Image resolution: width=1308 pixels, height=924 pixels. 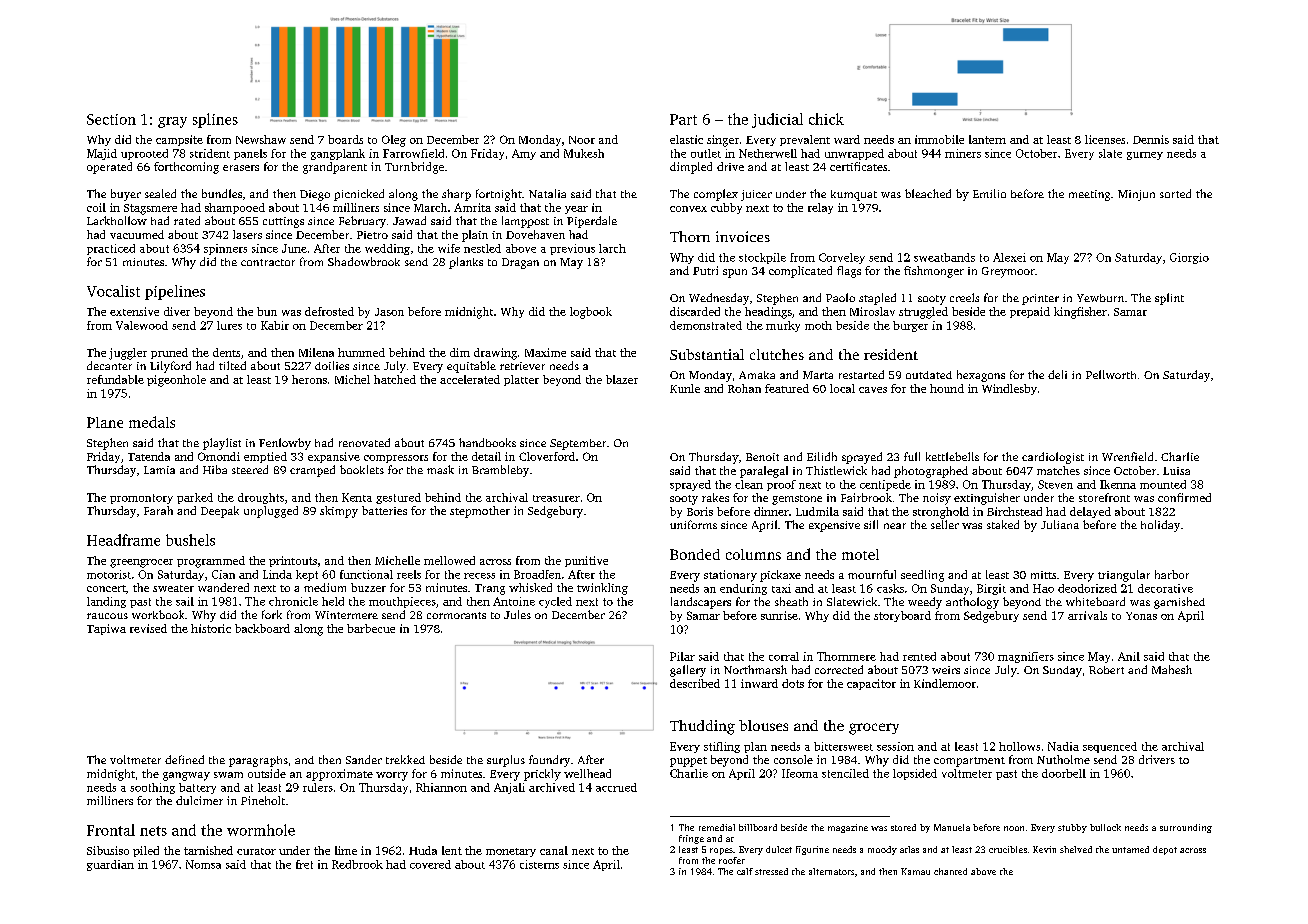 What do you see at coordinates (389, 312) in the image?
I see `Jason` at bounding box center [389, 312].
